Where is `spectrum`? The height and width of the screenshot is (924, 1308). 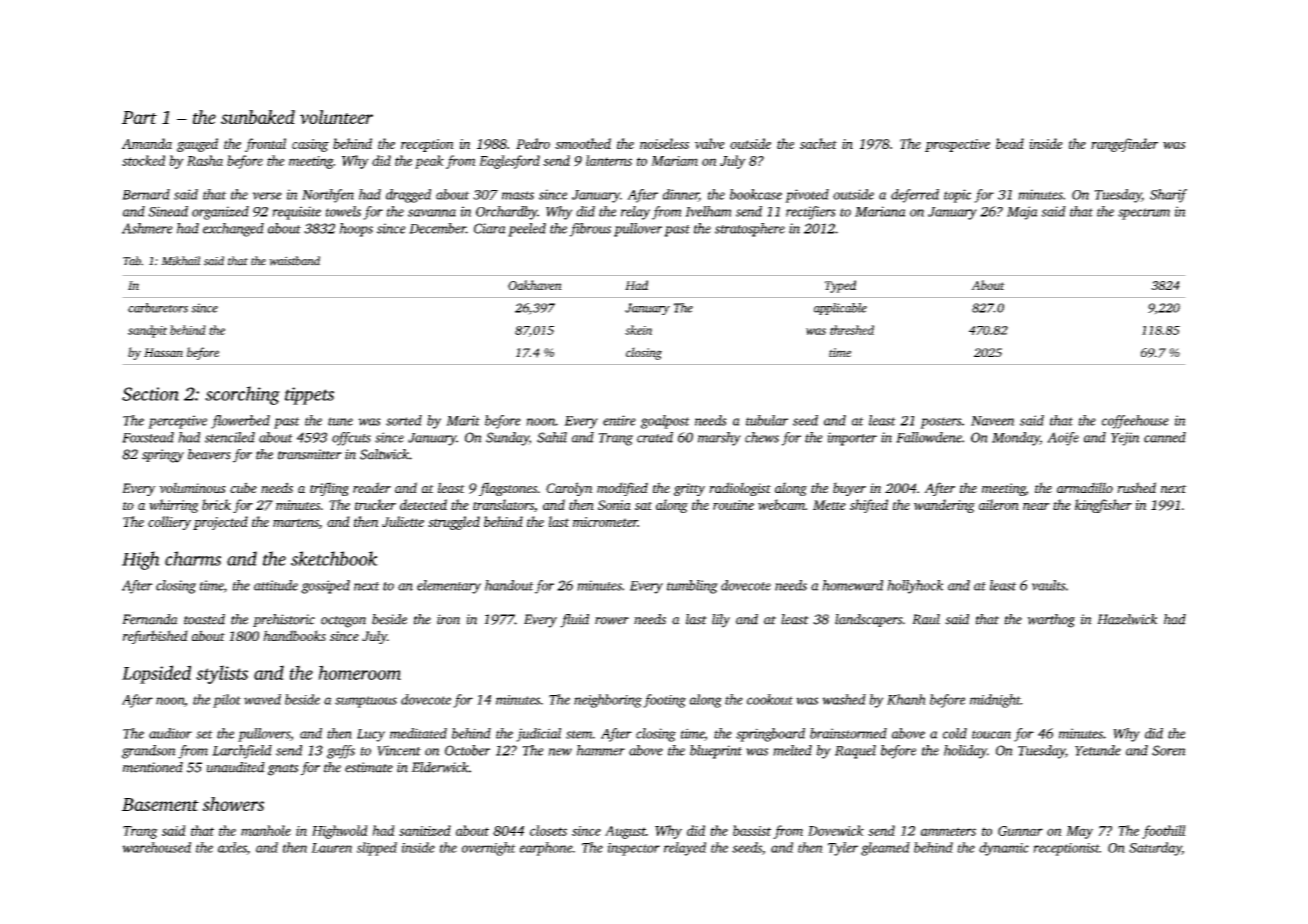
spectrum is located at coordinates (1144, 214).
